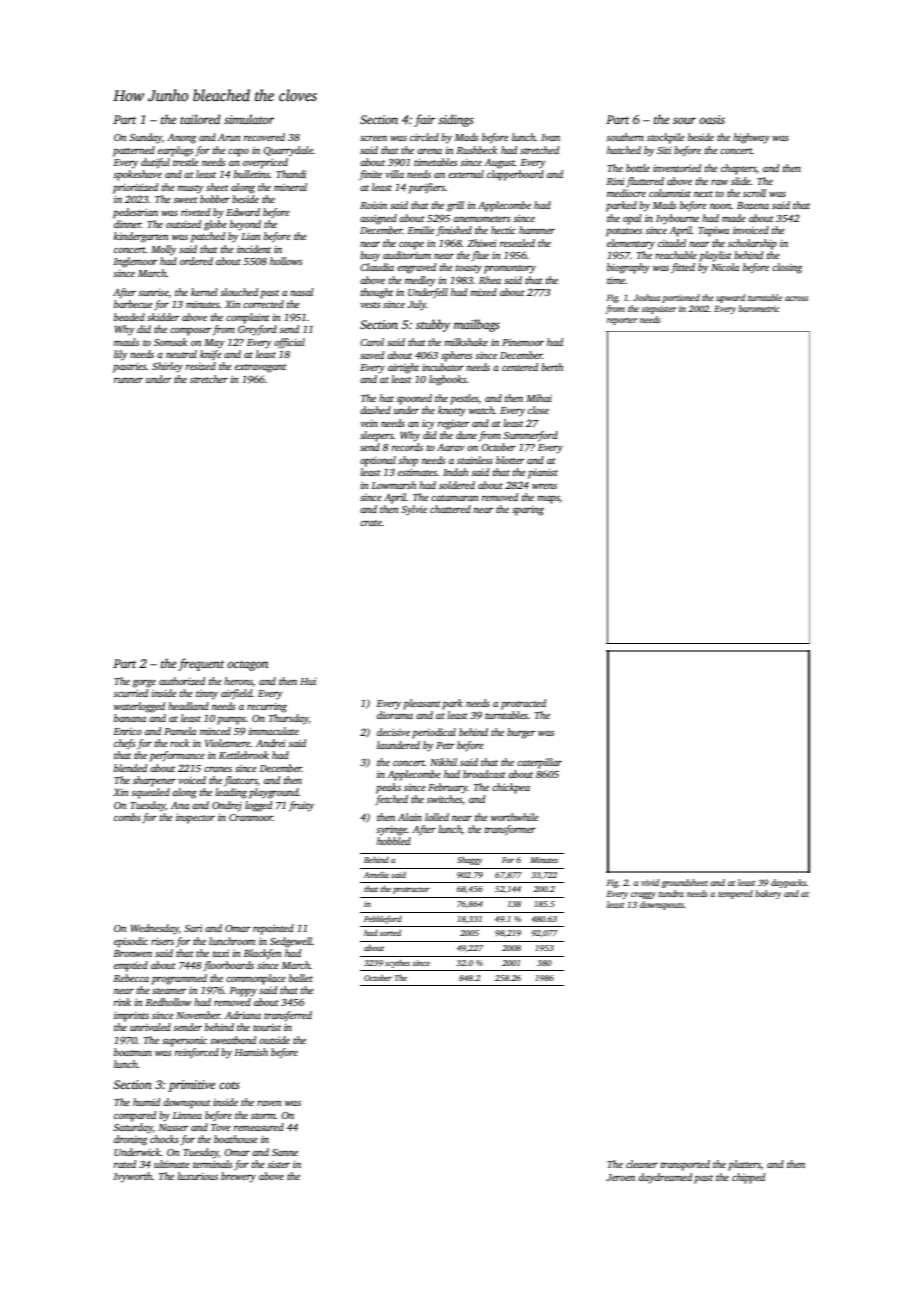  I want to click on stretcher, so click(209, 379).
